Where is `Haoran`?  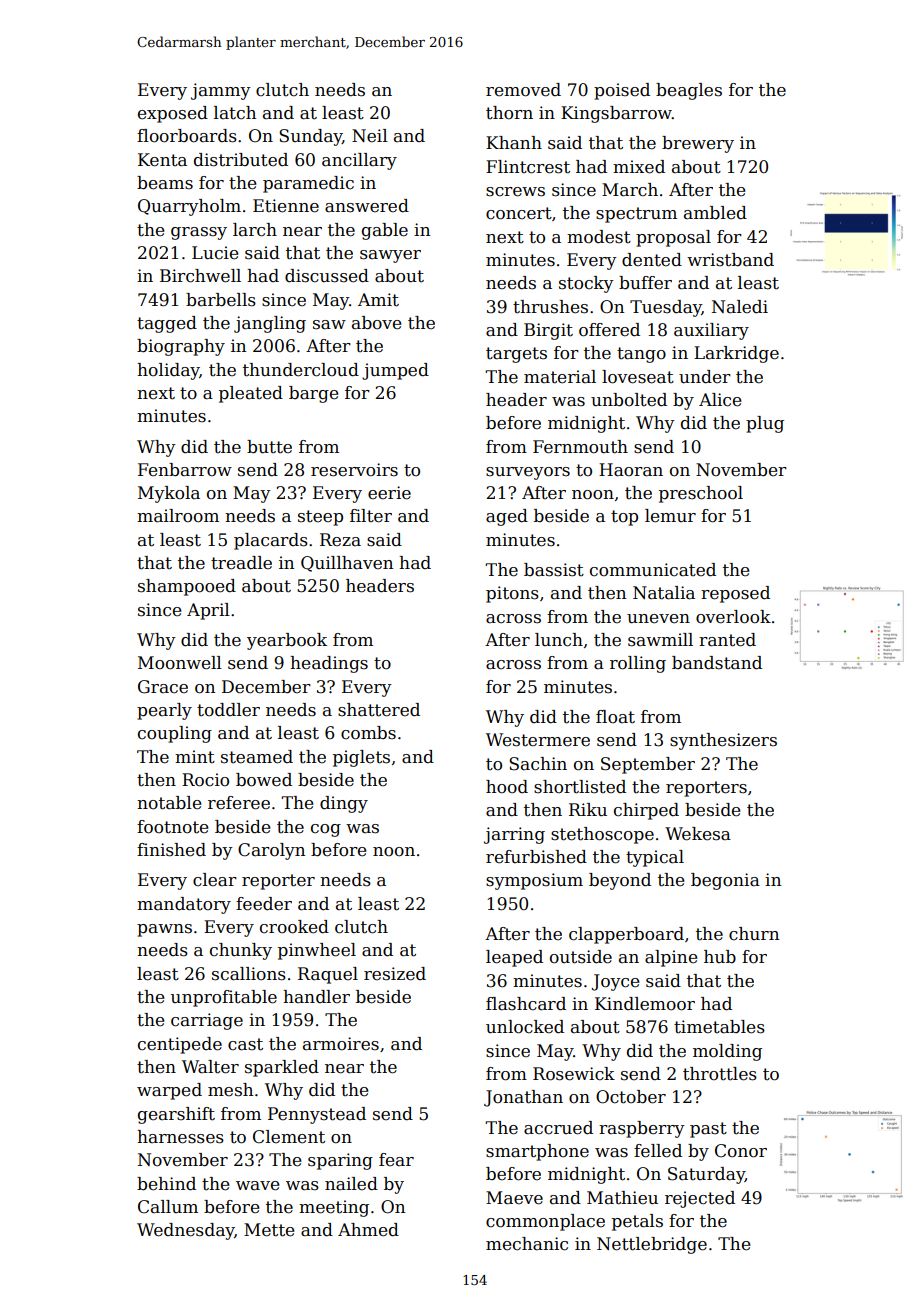
Haoran is located at coordinates (631, 470).
